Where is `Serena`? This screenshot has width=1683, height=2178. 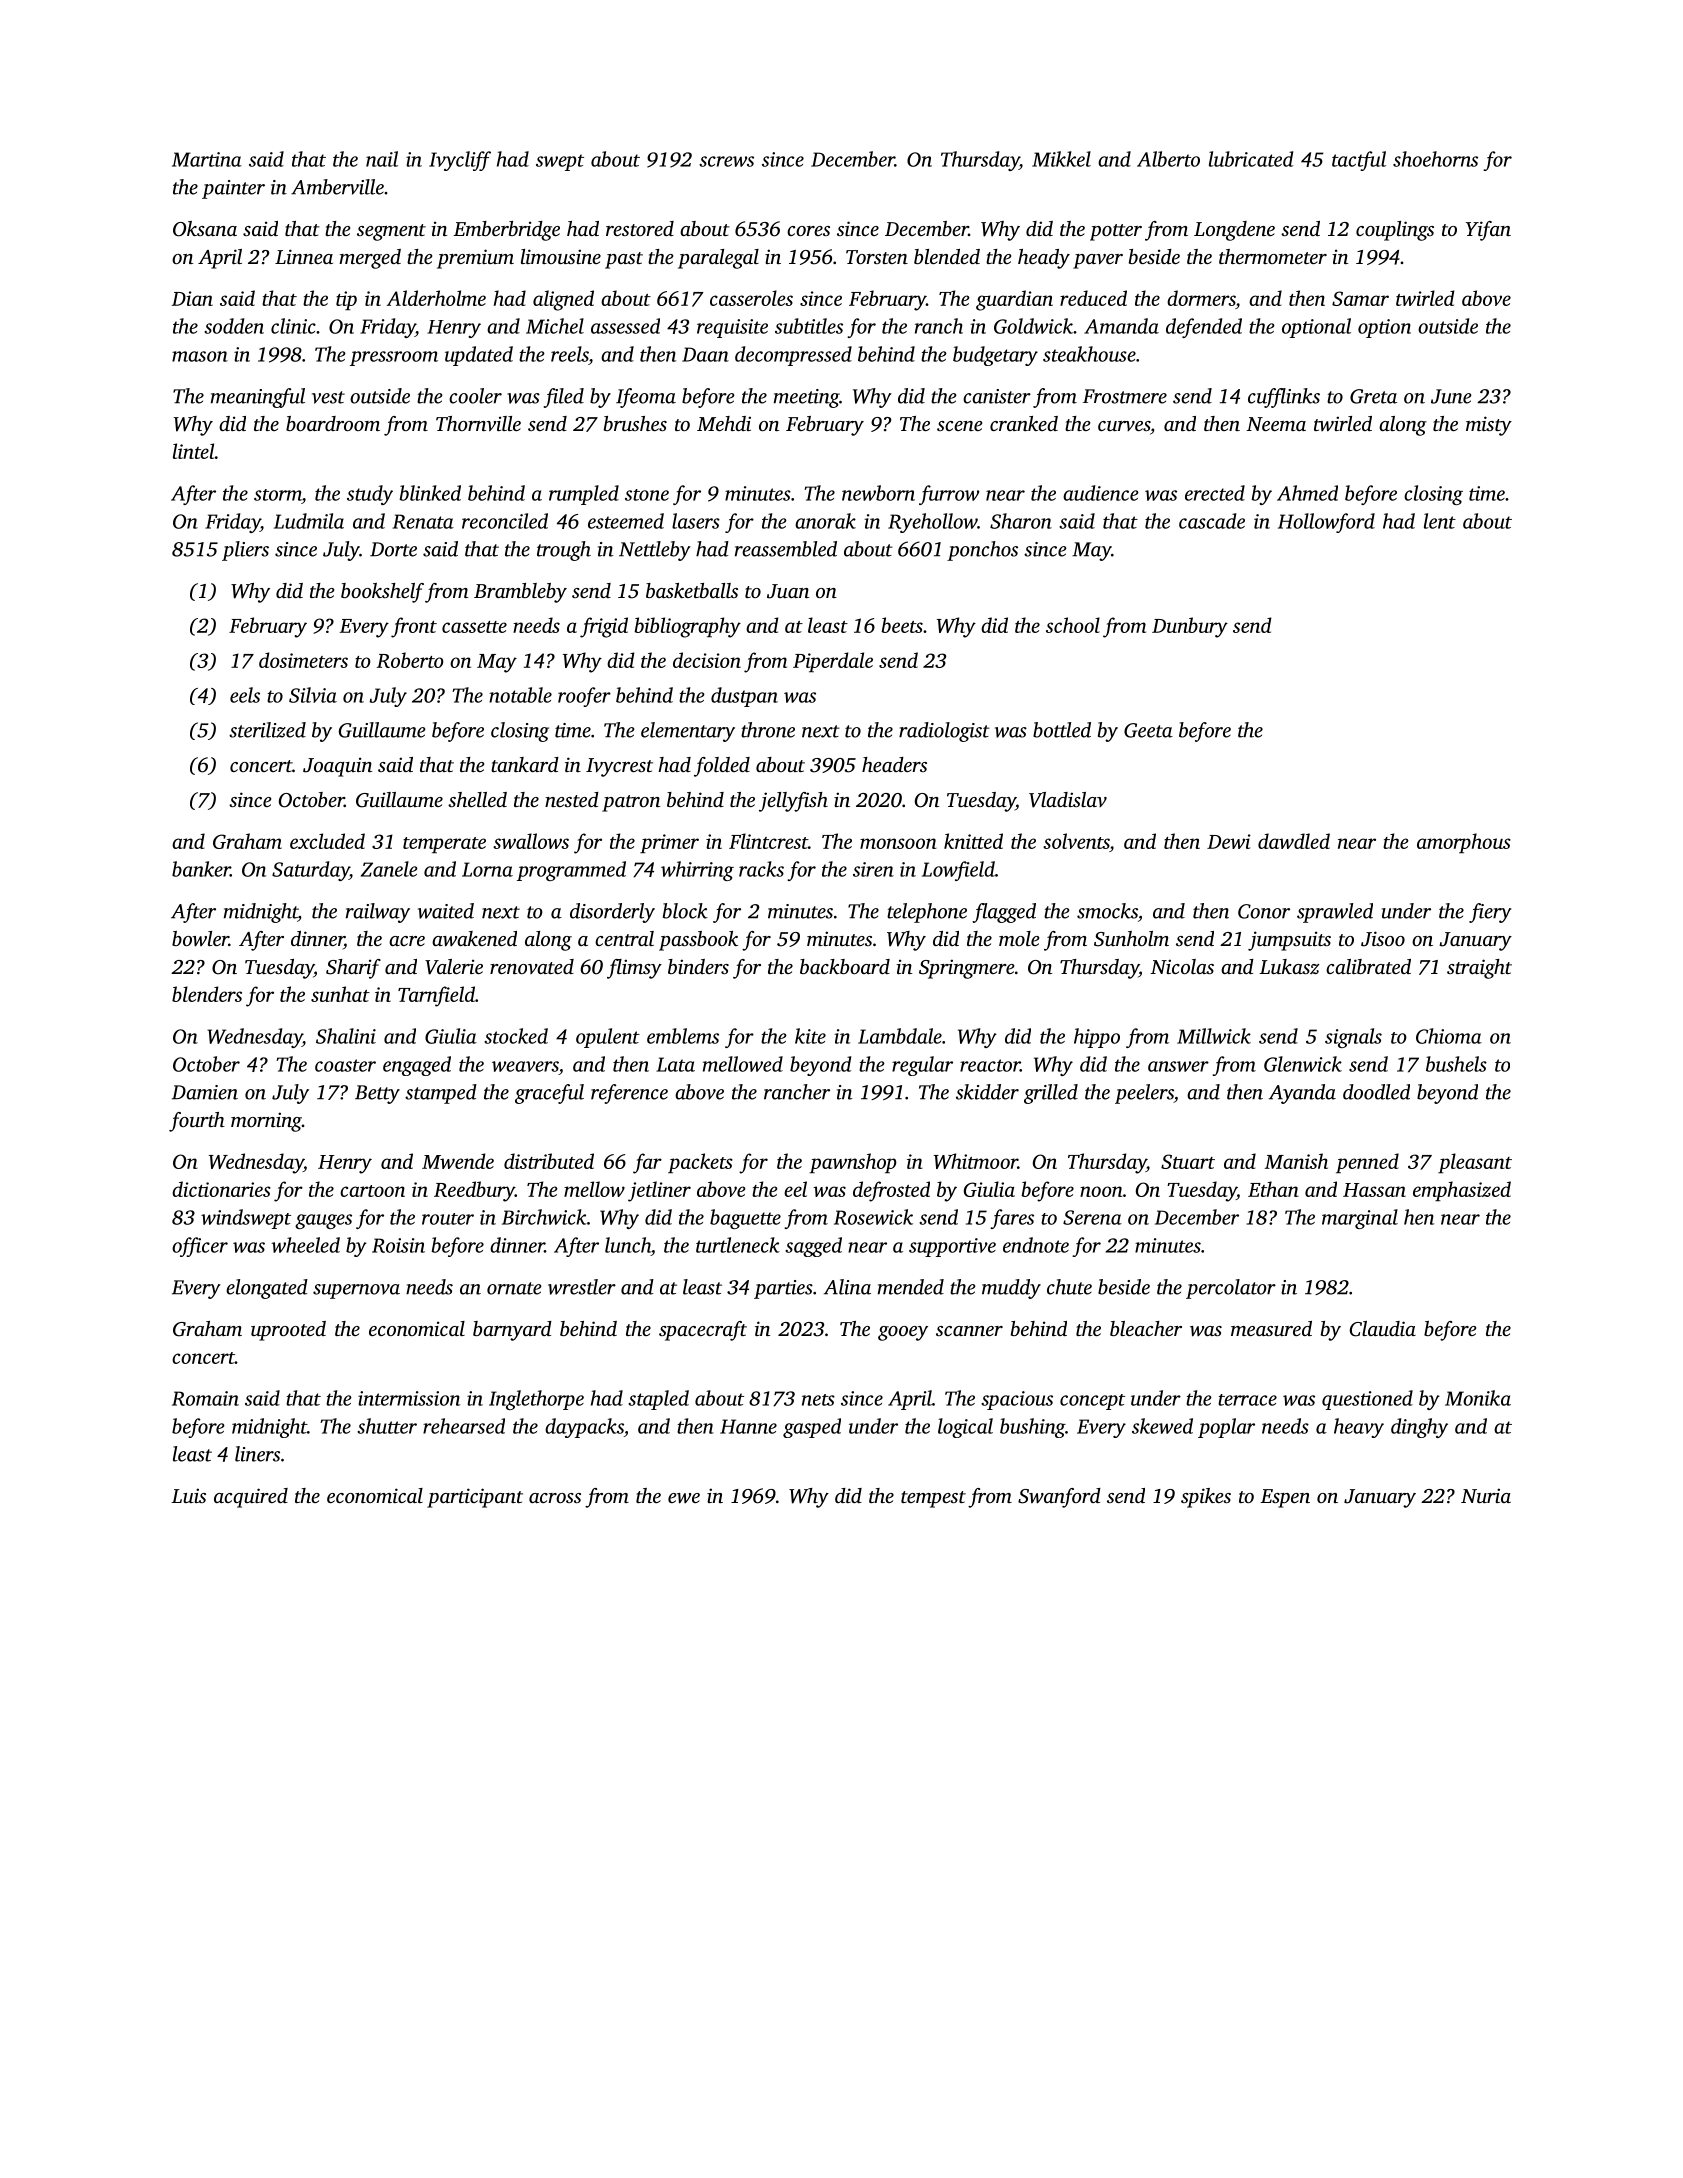
Serena is located at coordinates (1092, 1217).
